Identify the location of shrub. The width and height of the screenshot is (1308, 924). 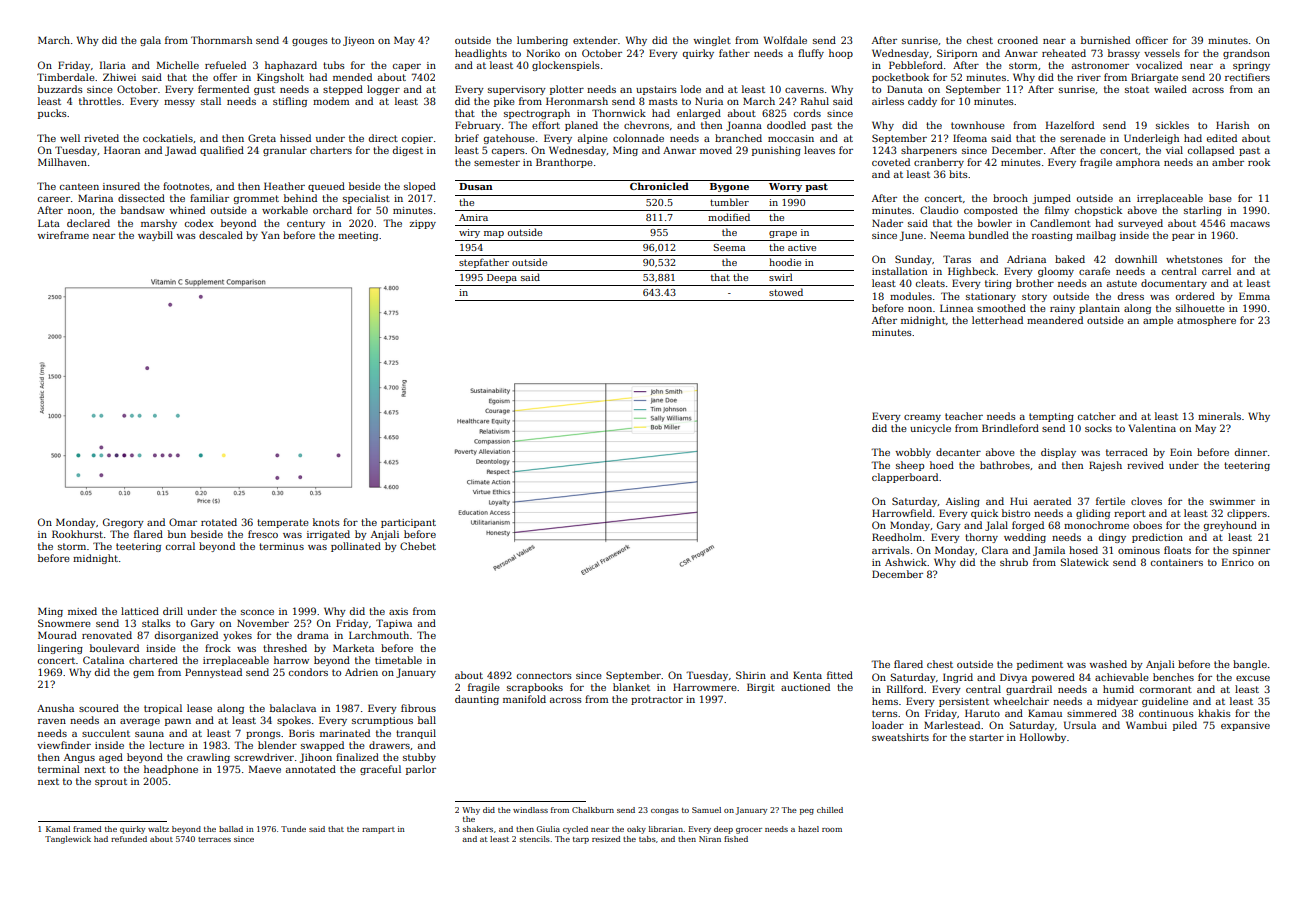
(1014, 562).
